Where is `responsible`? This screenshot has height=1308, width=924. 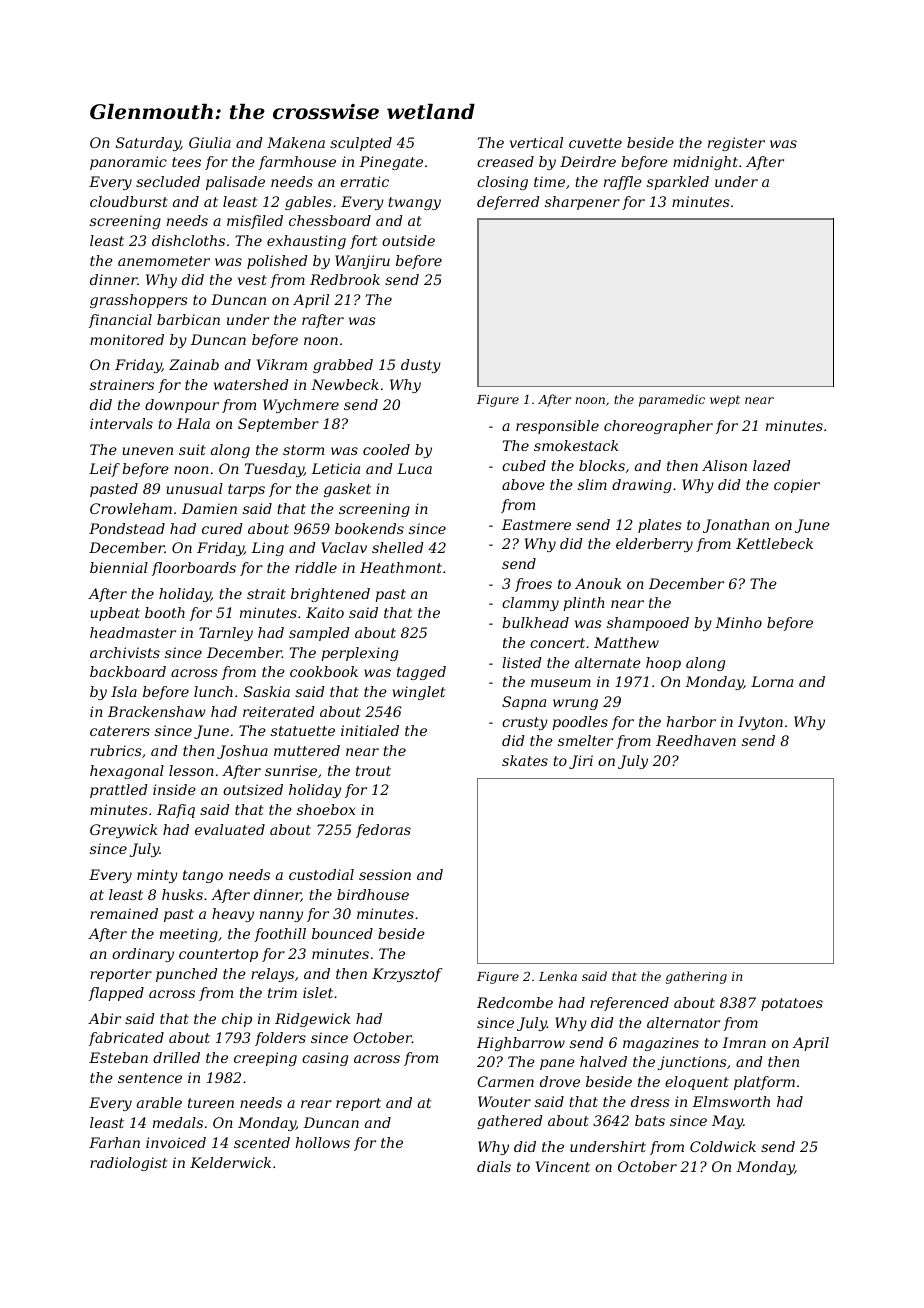 responsible is located at coordinates (557, 427).
